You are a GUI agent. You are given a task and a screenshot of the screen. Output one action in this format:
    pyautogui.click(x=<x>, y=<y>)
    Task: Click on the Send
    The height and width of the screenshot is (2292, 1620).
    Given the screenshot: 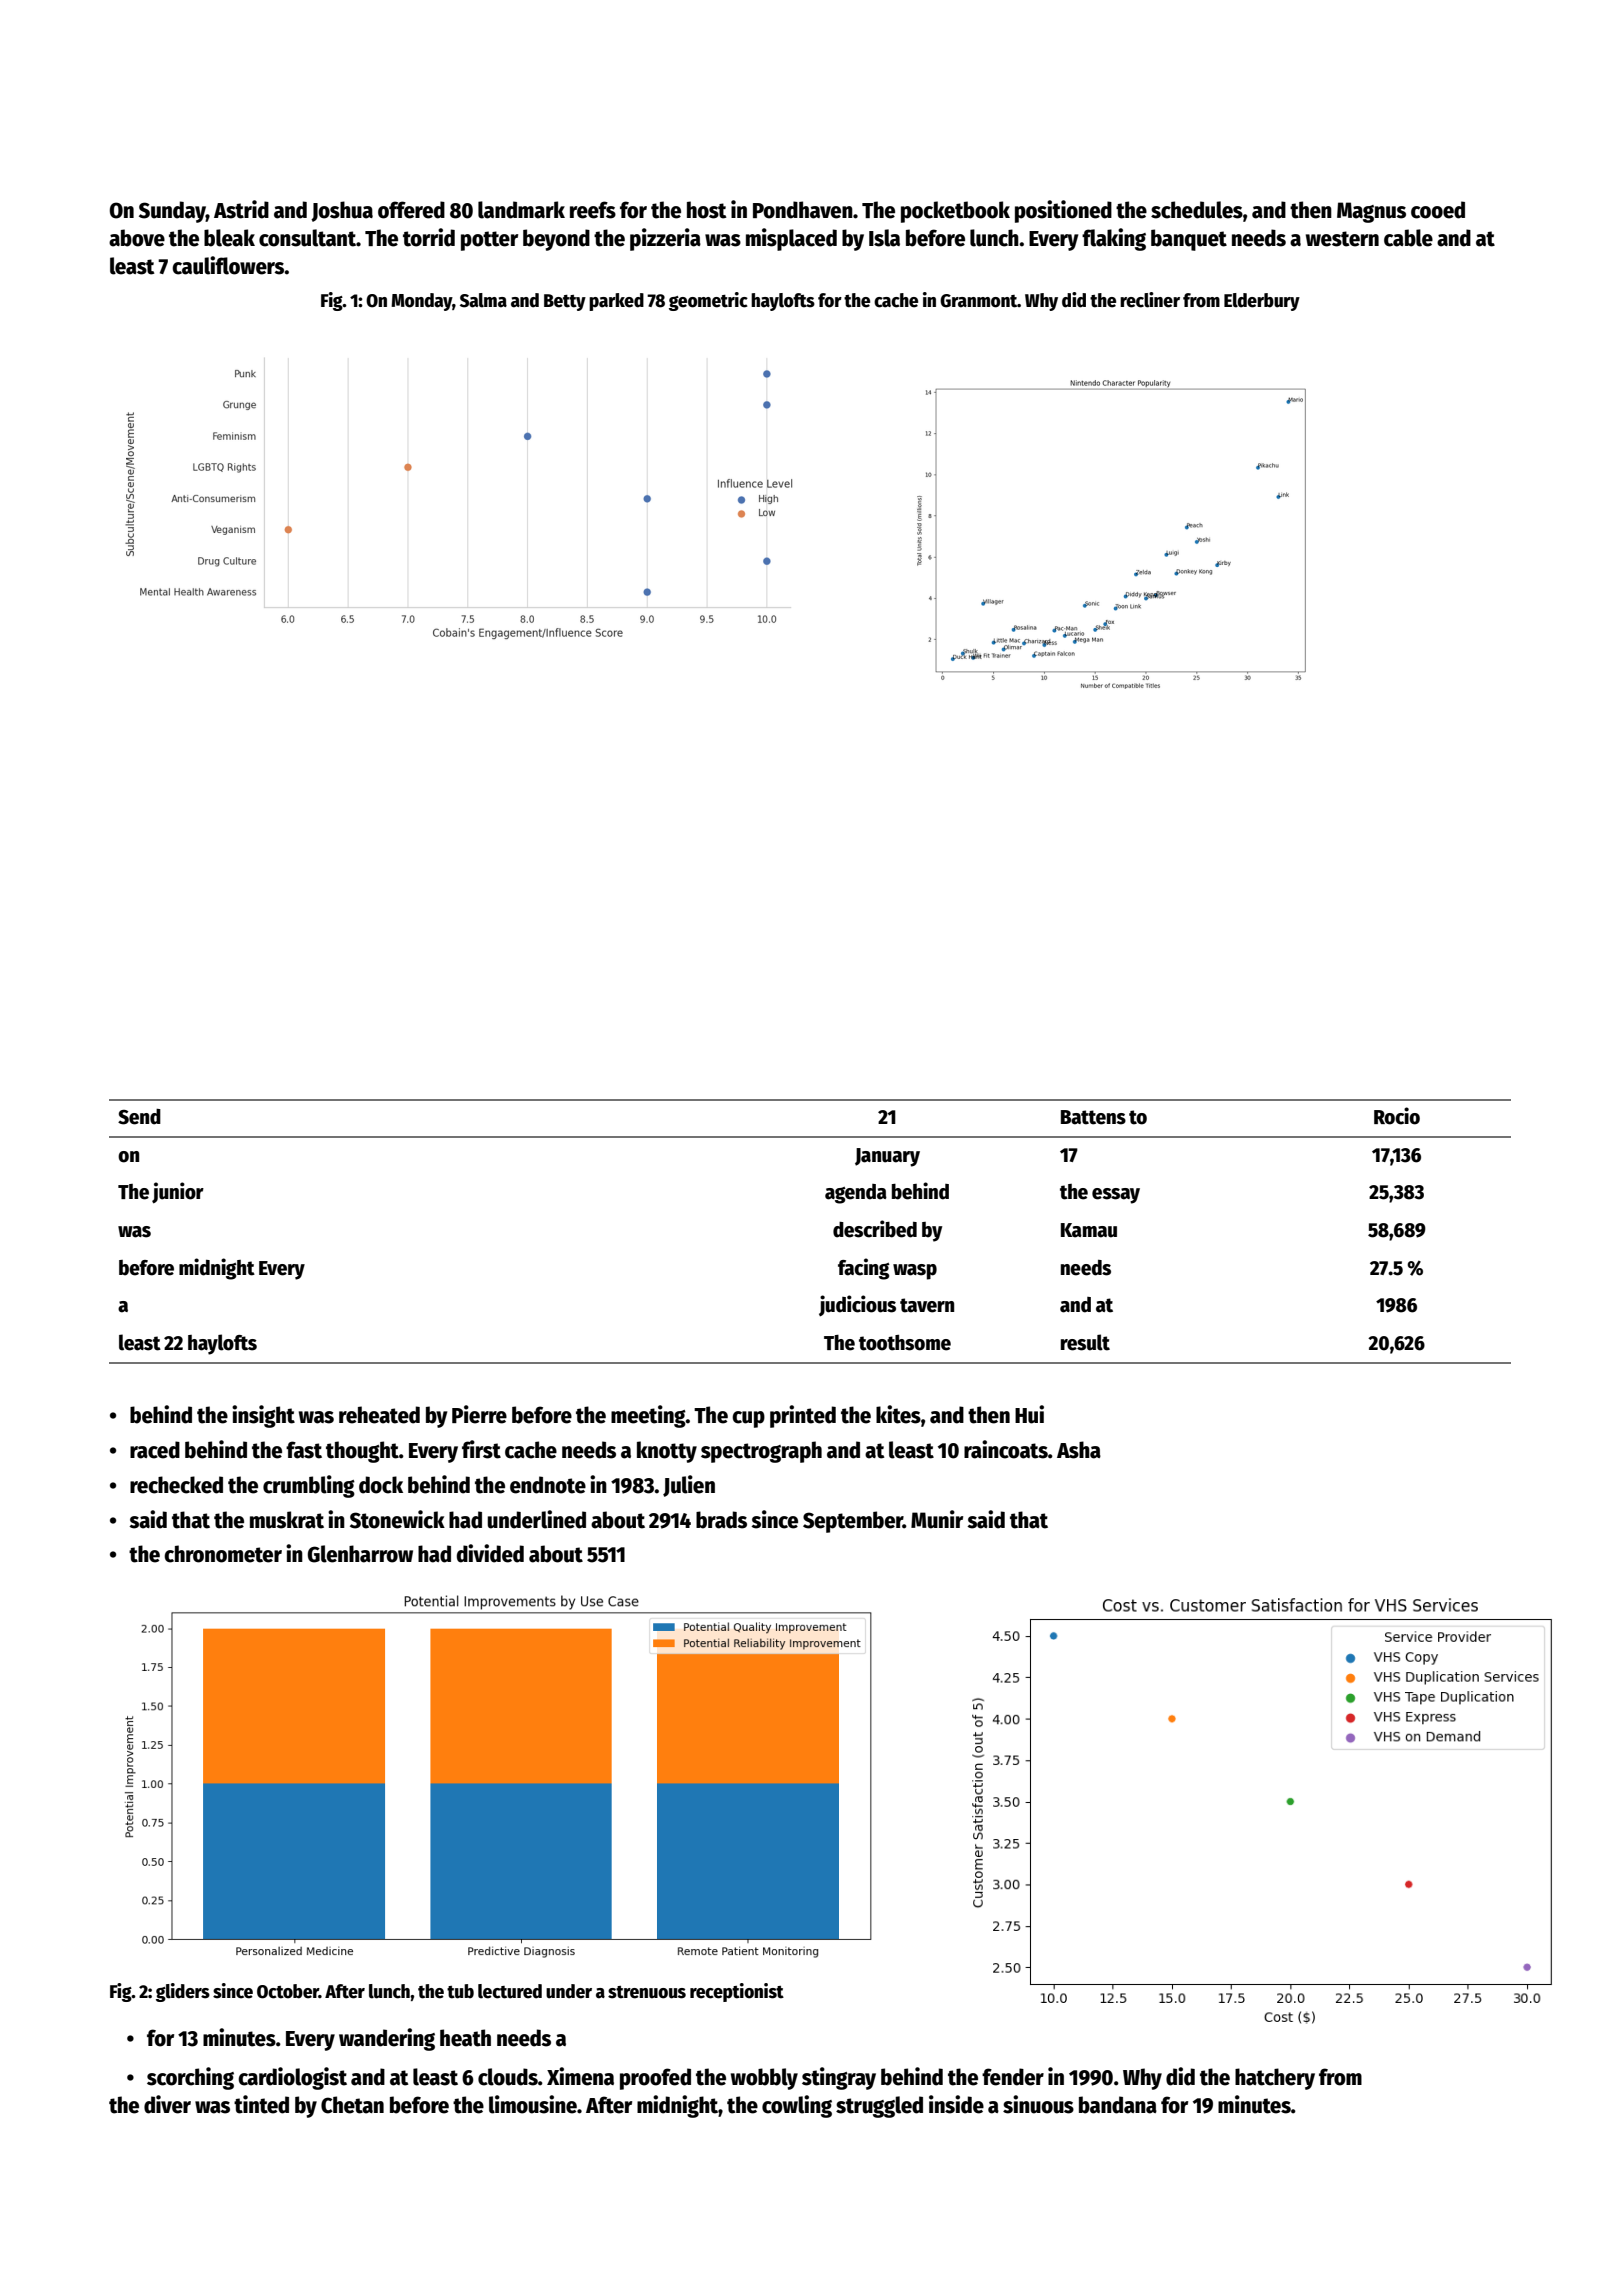 What is the action you would take?
    pyautogui.click(x=139, y=1117)
